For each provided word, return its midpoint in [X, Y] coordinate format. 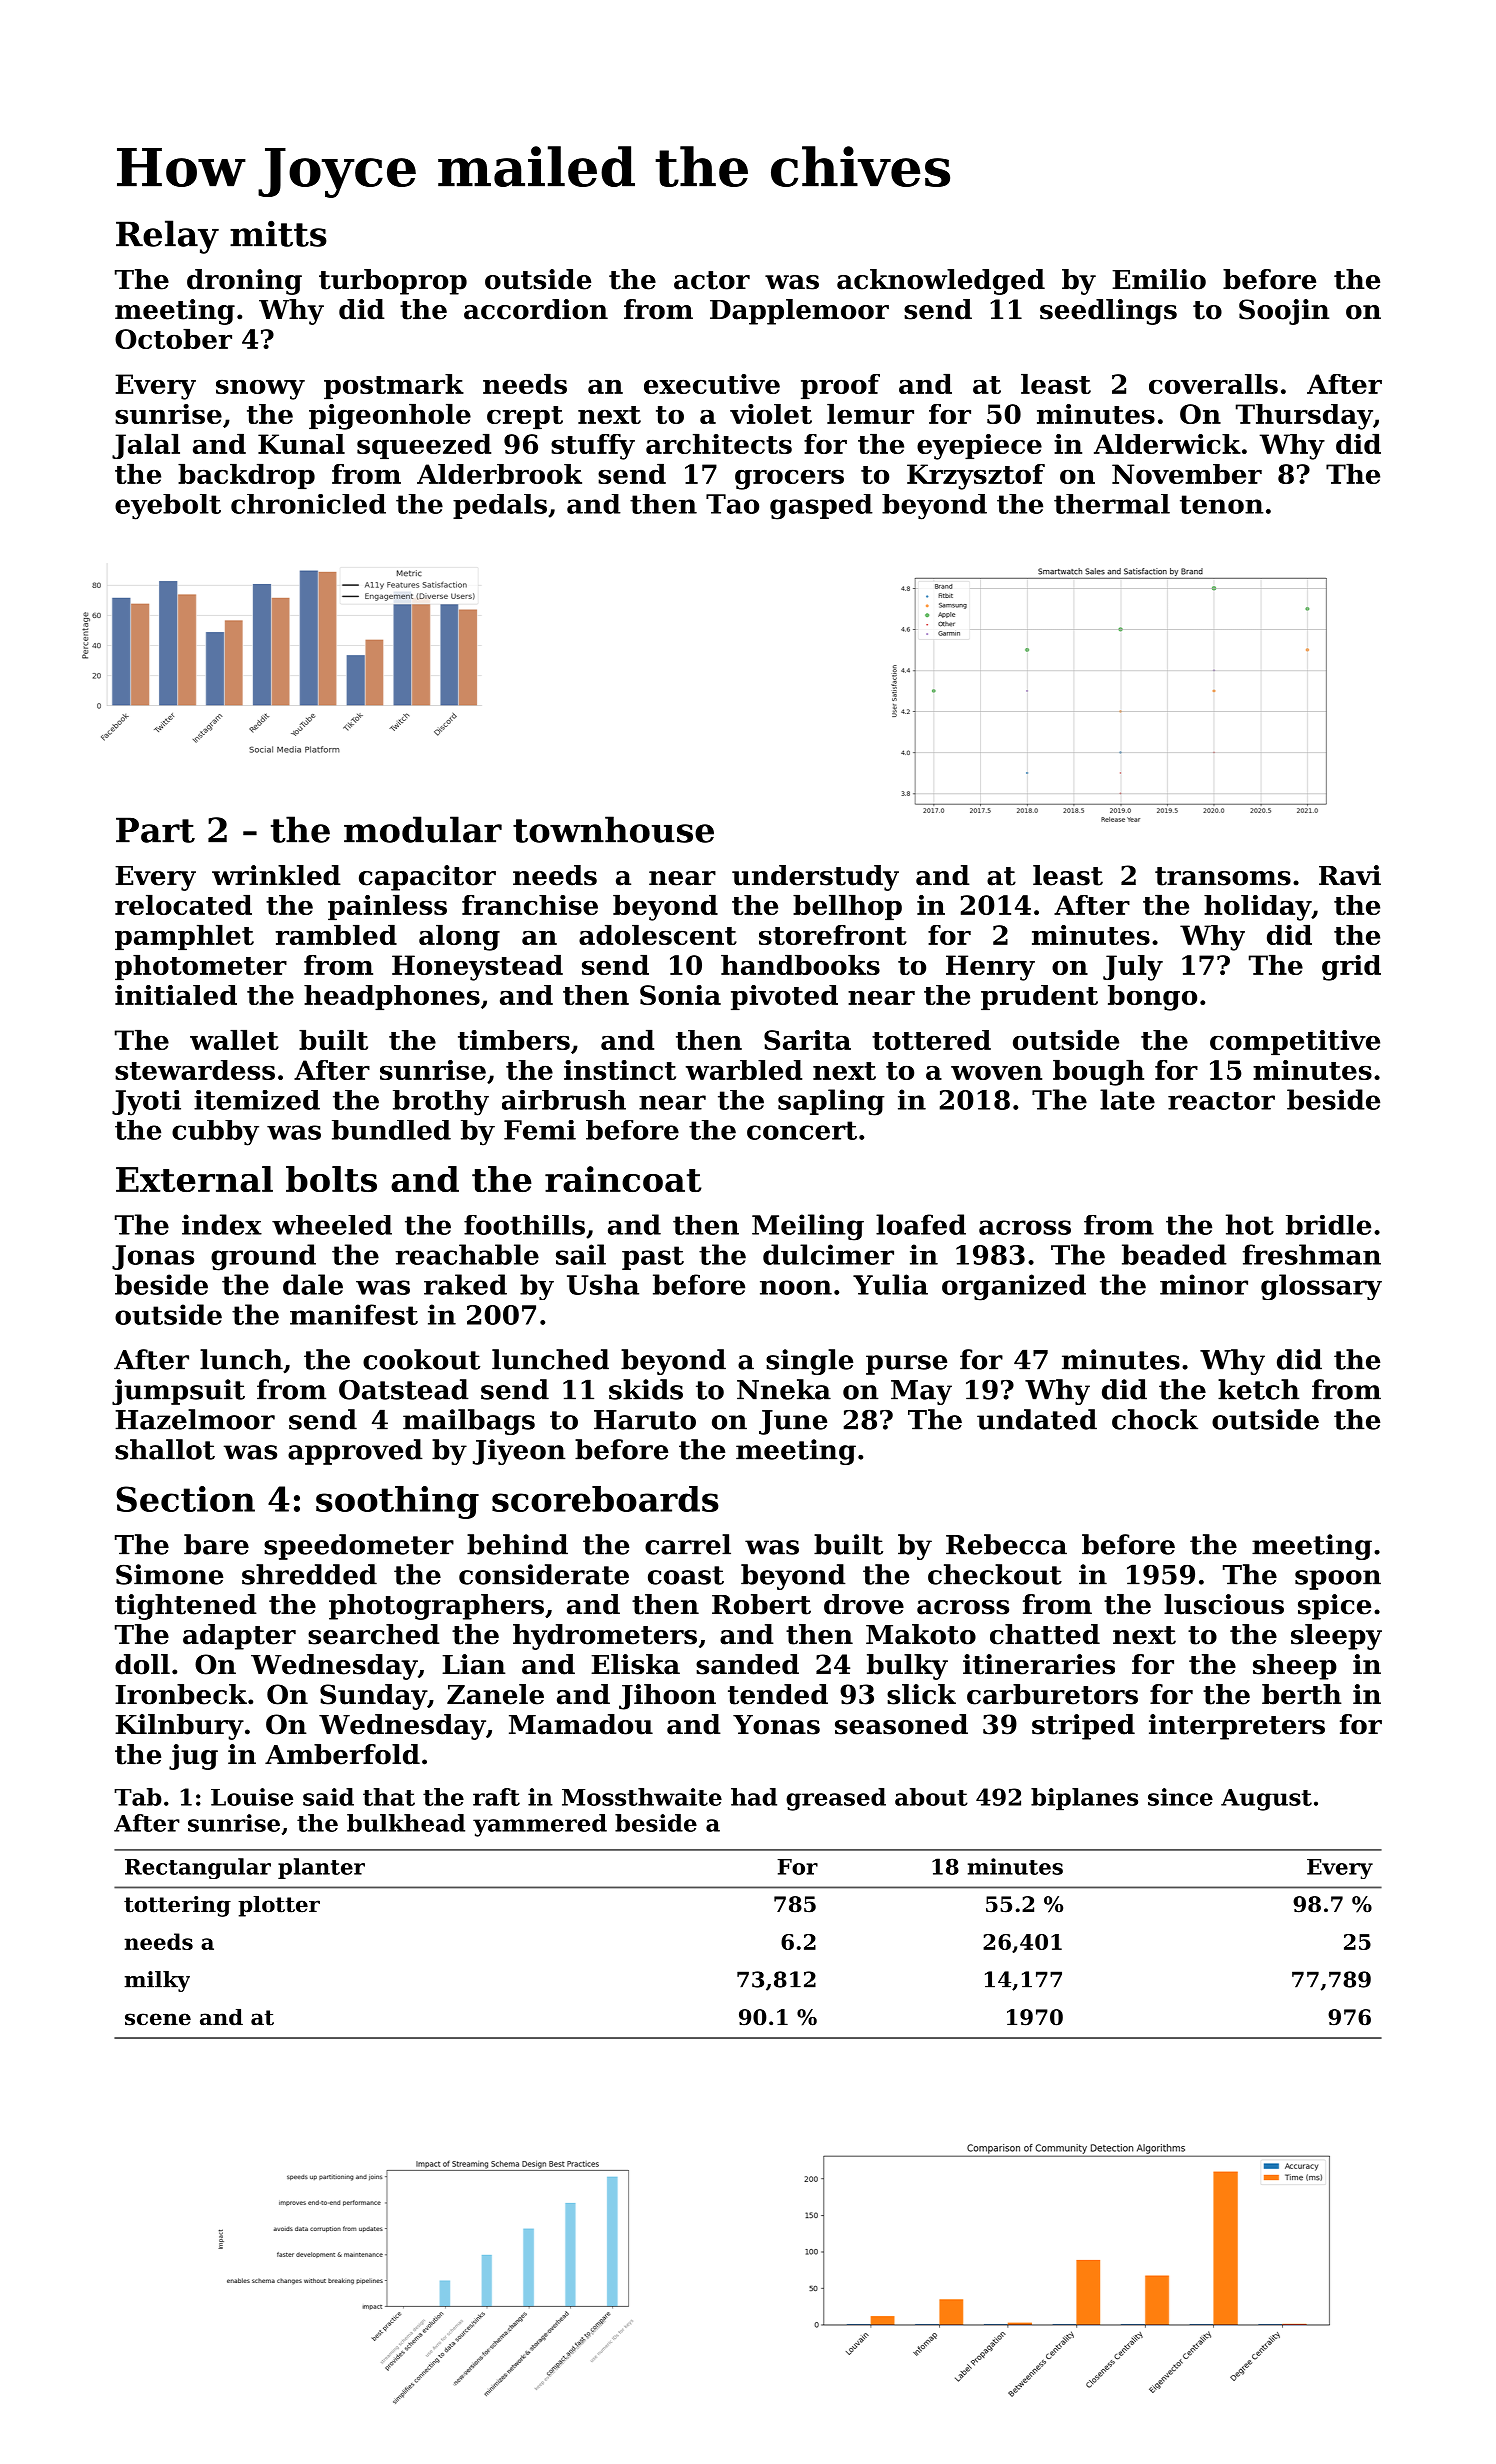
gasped [821, 507]
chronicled [308, 504]
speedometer [359, 1547]
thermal [1112, 504]
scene [158, 2019]
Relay [167, 237]
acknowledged [941, 282]
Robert [761, 1604]
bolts [331, 1179]
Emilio [1159, 279]
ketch [1259, 1389]
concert [802, 1130]
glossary [1321, 1287]
